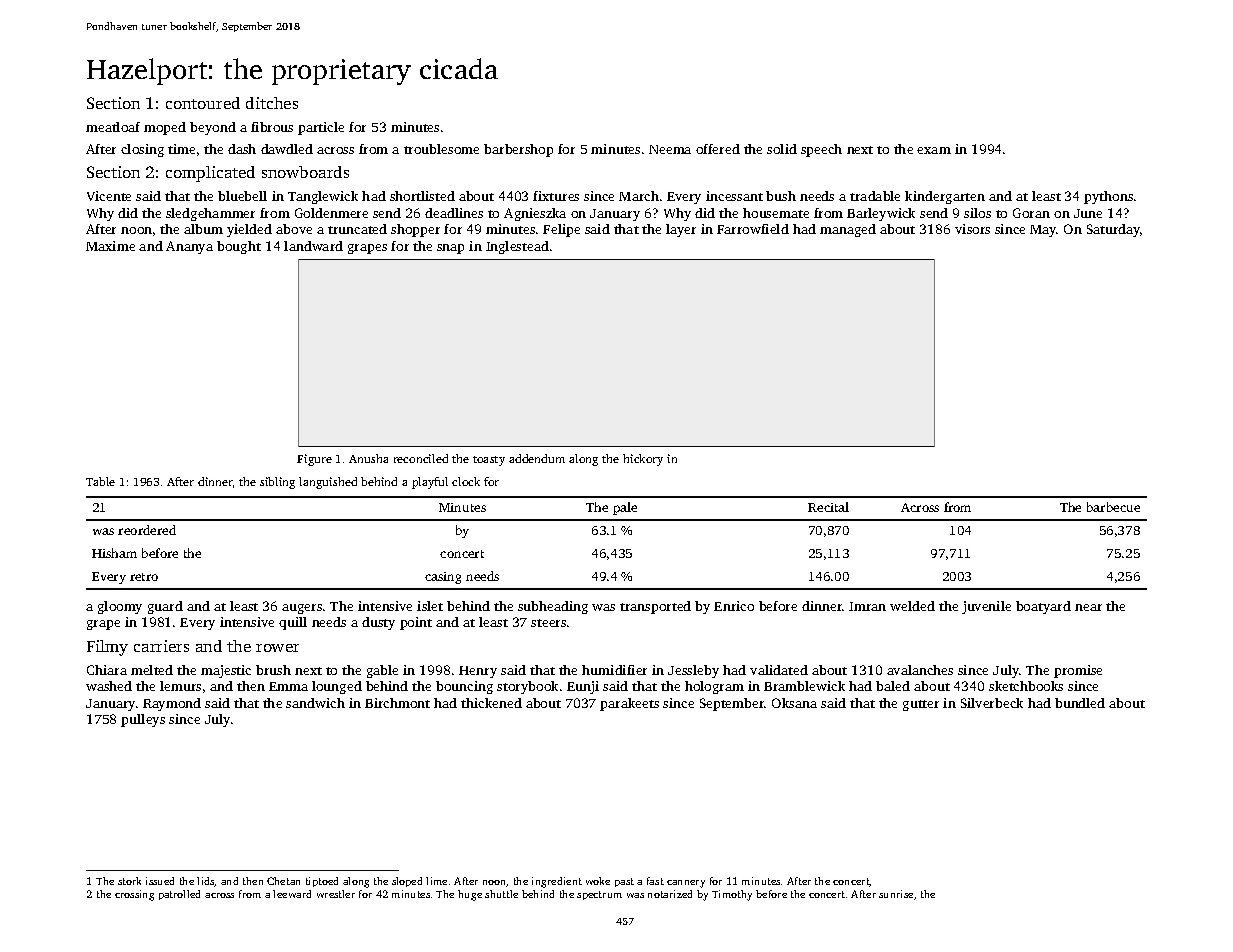 The image size is (1233, 952). I want to click on Maxime, so click(110, 246).
